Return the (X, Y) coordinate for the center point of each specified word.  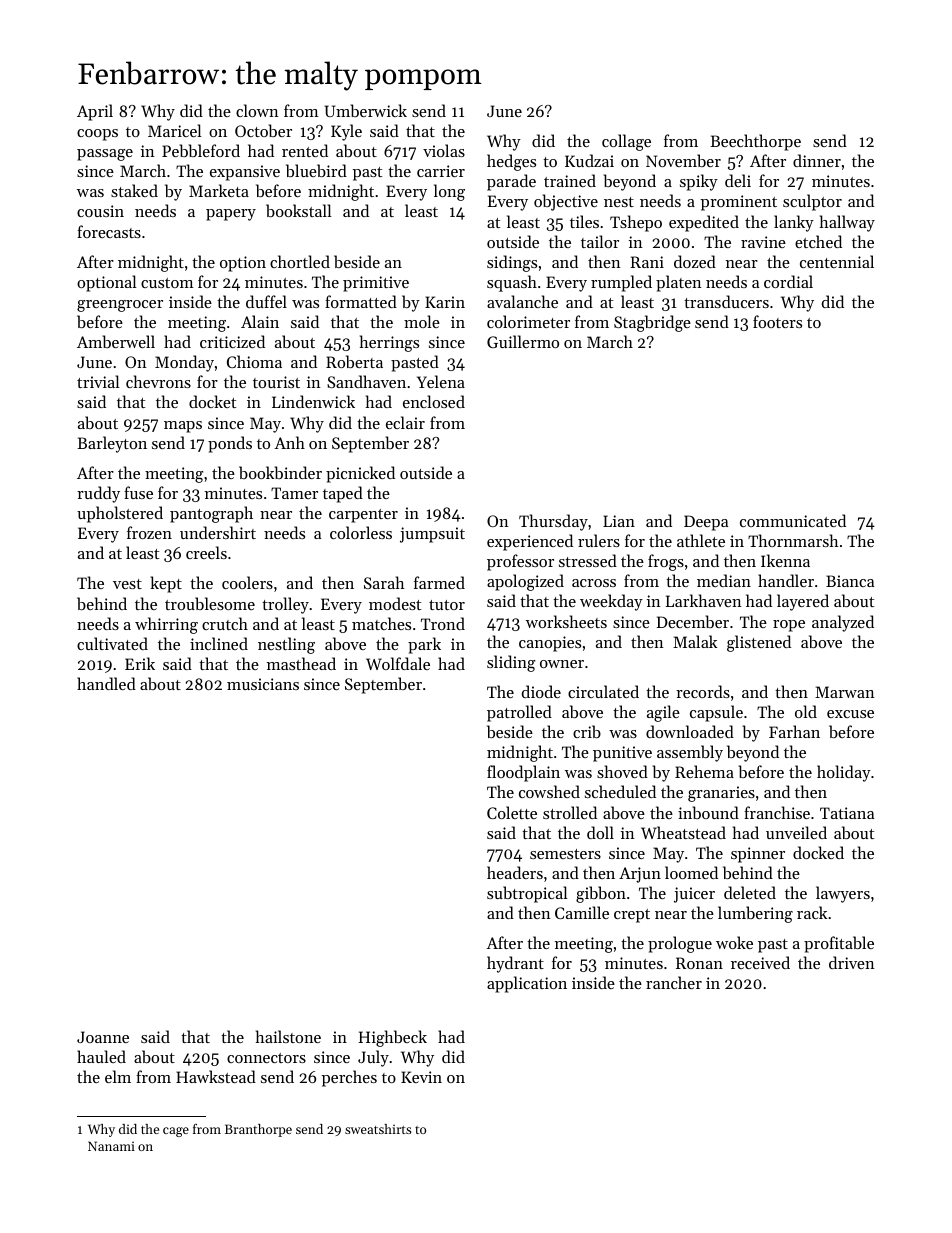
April (95, 112)
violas (444, 150)
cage (176, 1132)
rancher (674, 982)
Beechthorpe (755, 142)
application (527, 984)
